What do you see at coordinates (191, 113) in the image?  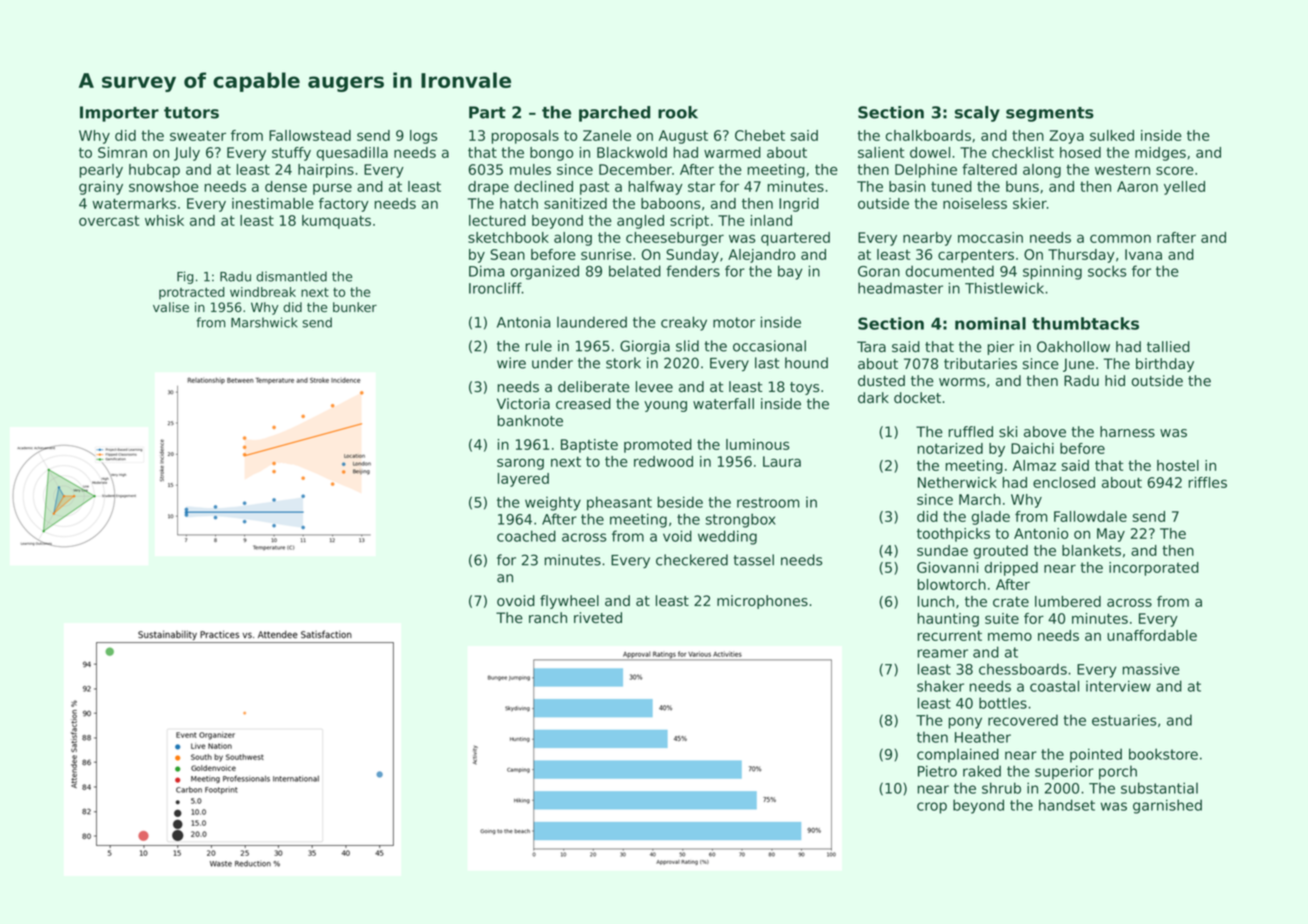 I see `tutors` at bounding box center [191, 113].
